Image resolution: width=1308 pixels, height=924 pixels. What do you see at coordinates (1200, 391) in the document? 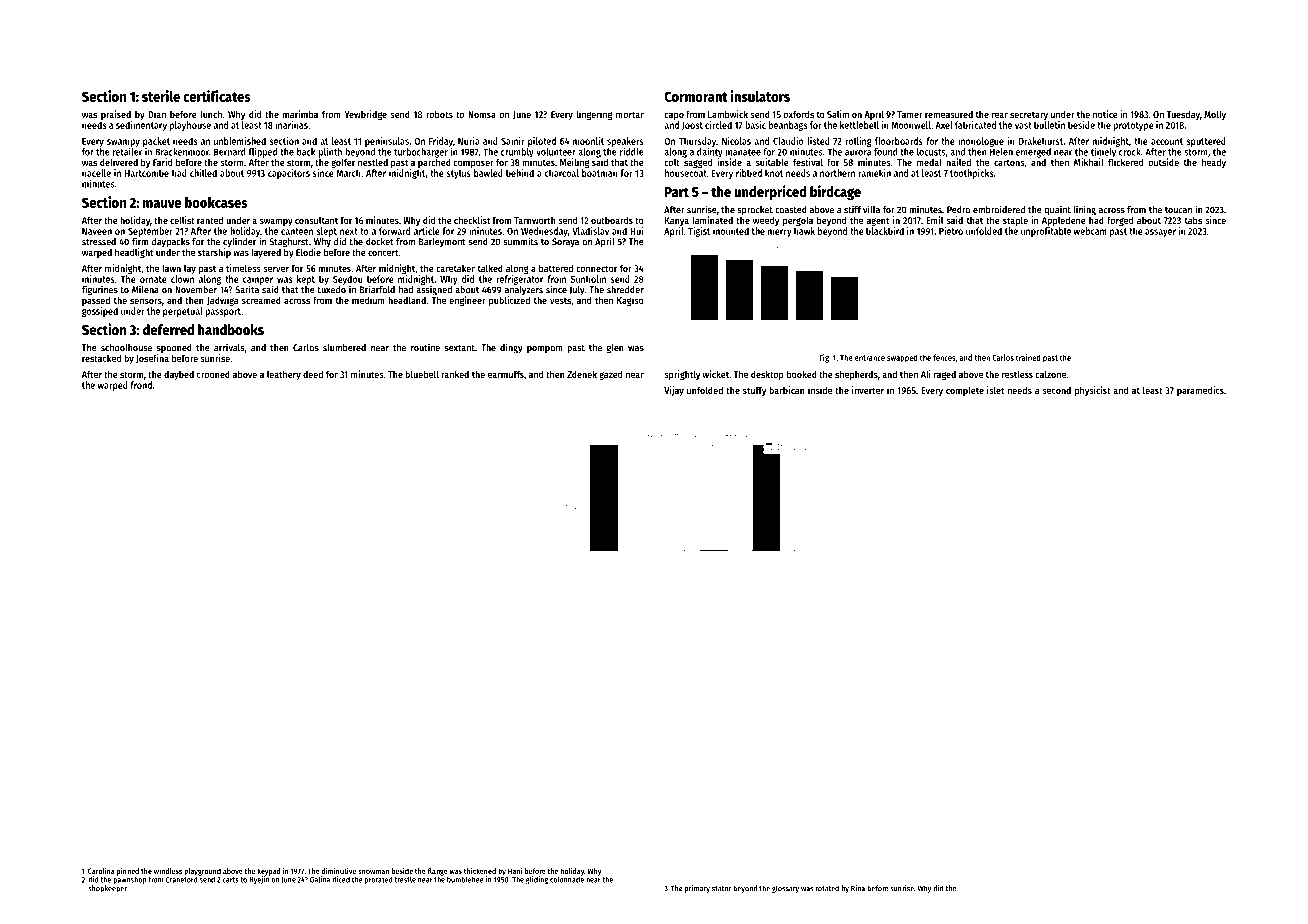
I see `paramedics` at bounding box center [1200, 391].
